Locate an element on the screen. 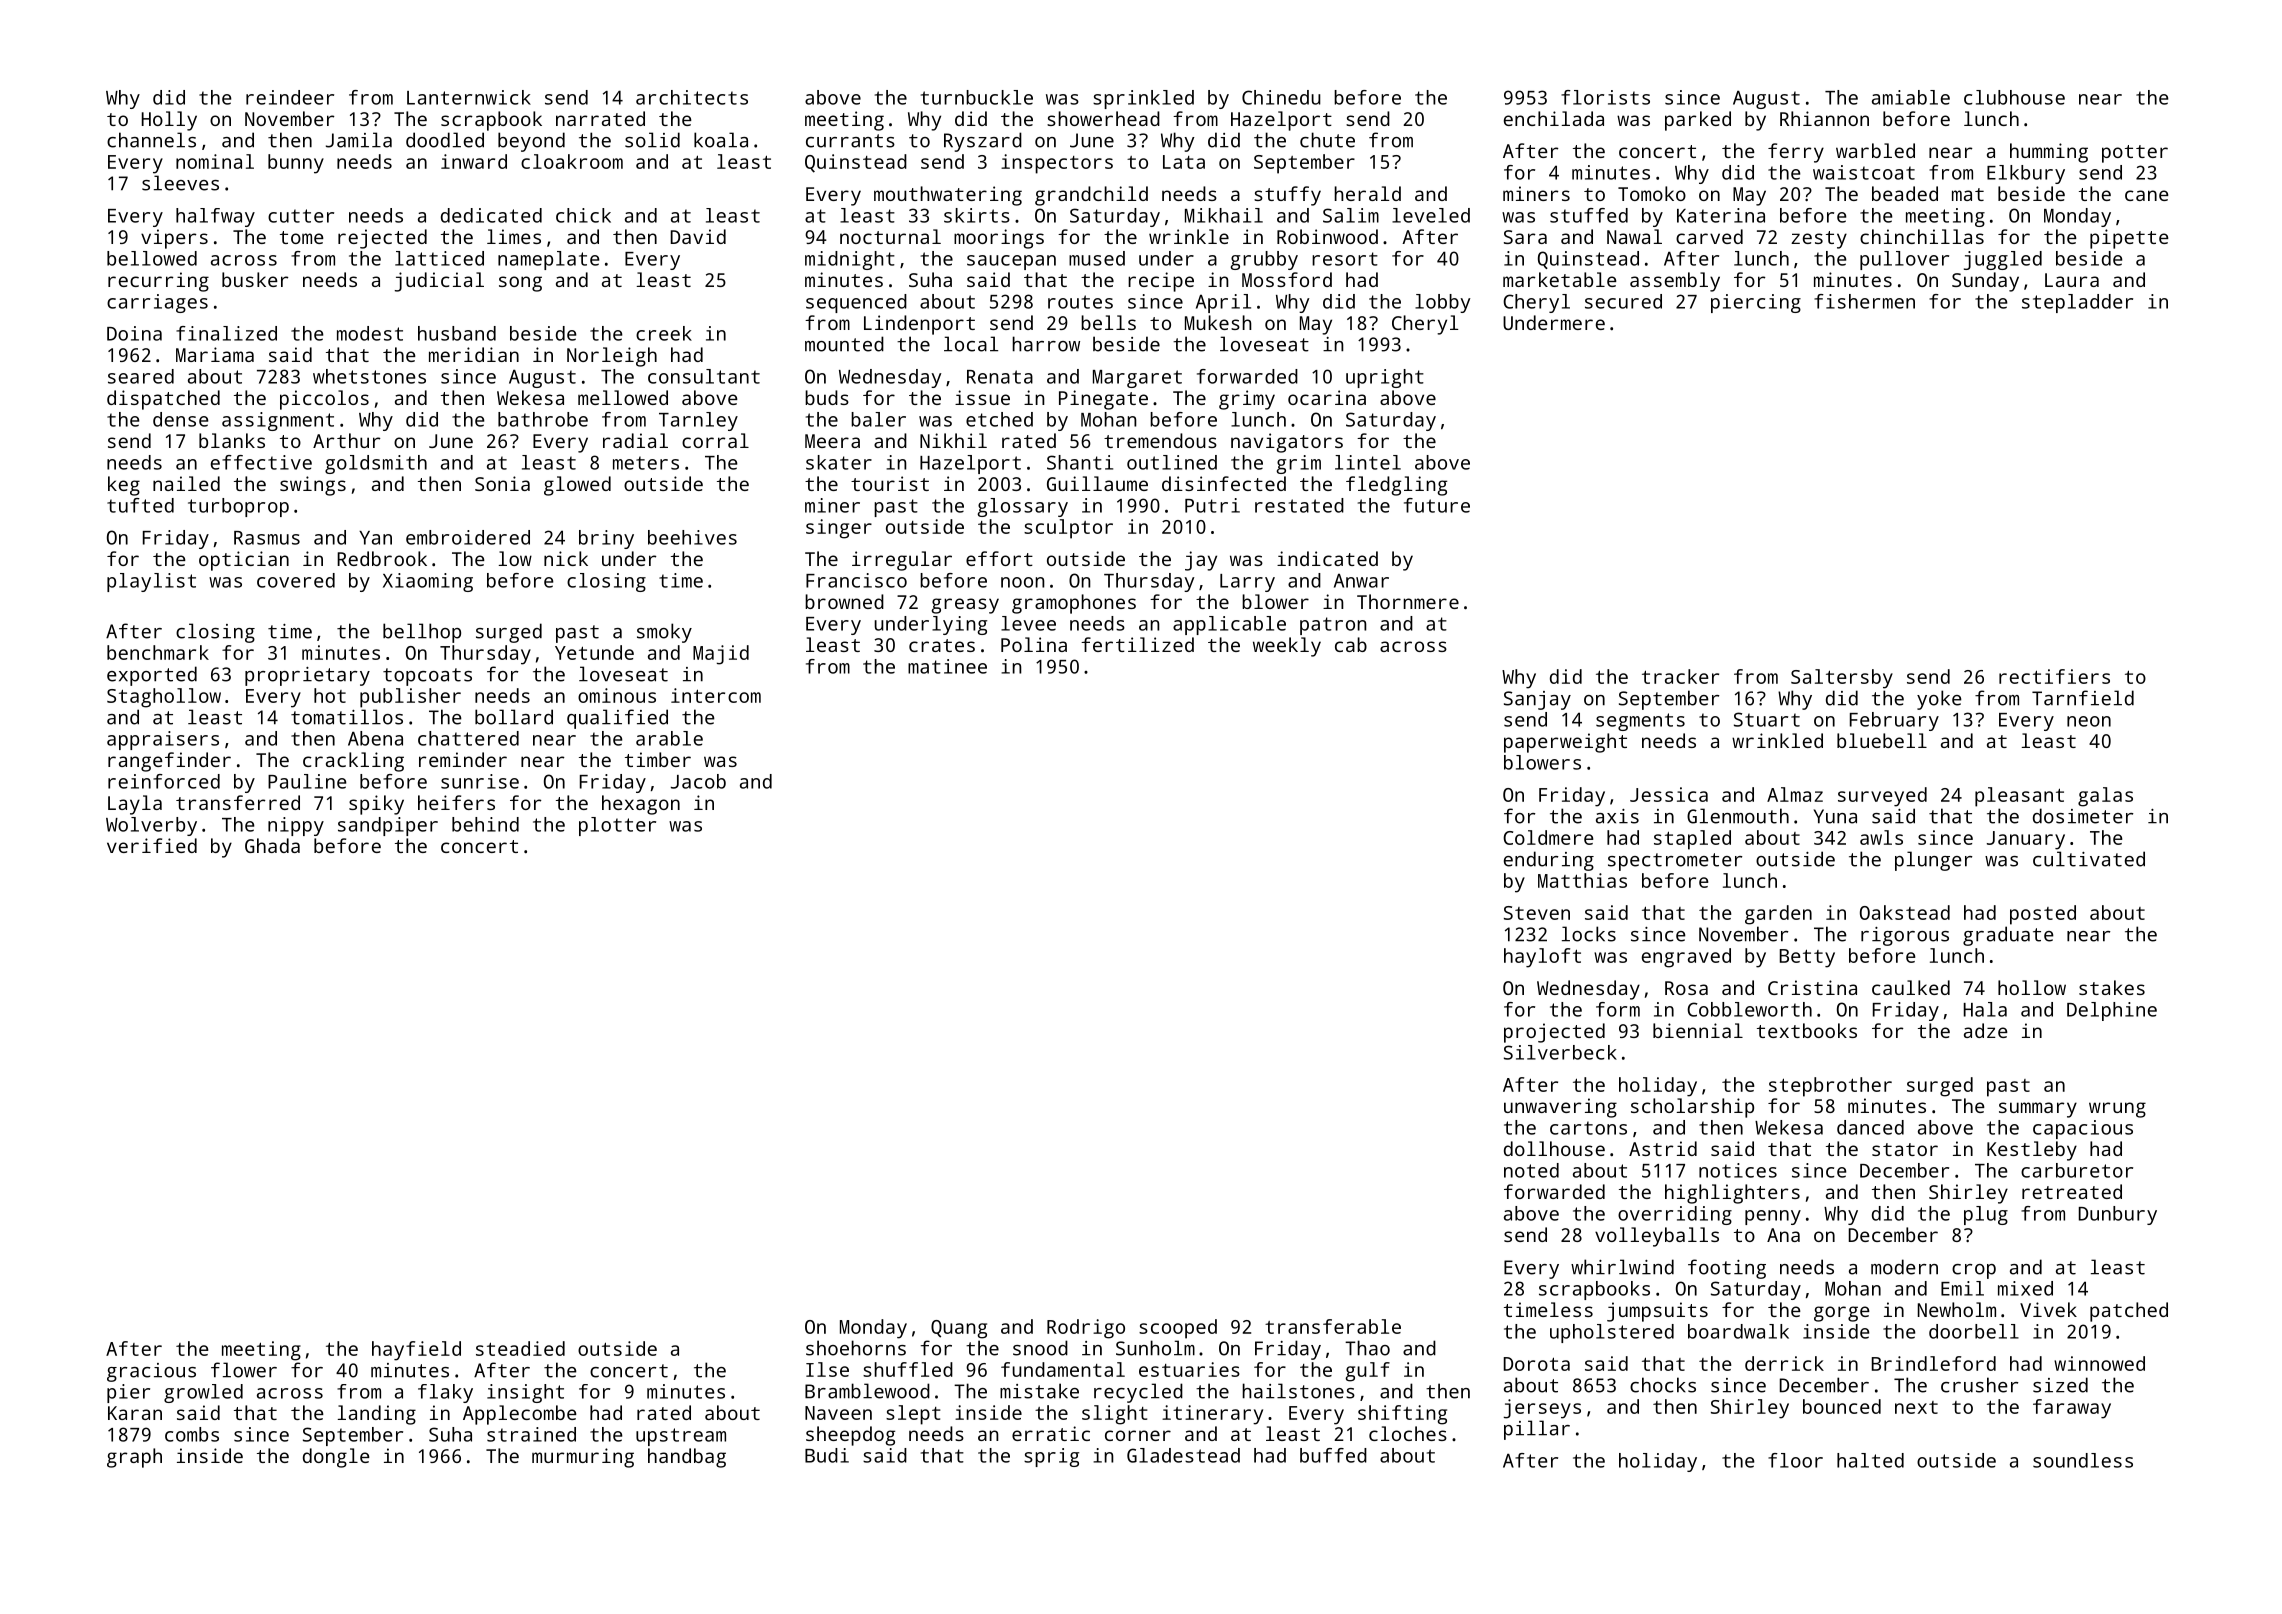 Image resolution: width=2282 pixels, height=1614 pixels. singer is located at coordinates (839, 529).
